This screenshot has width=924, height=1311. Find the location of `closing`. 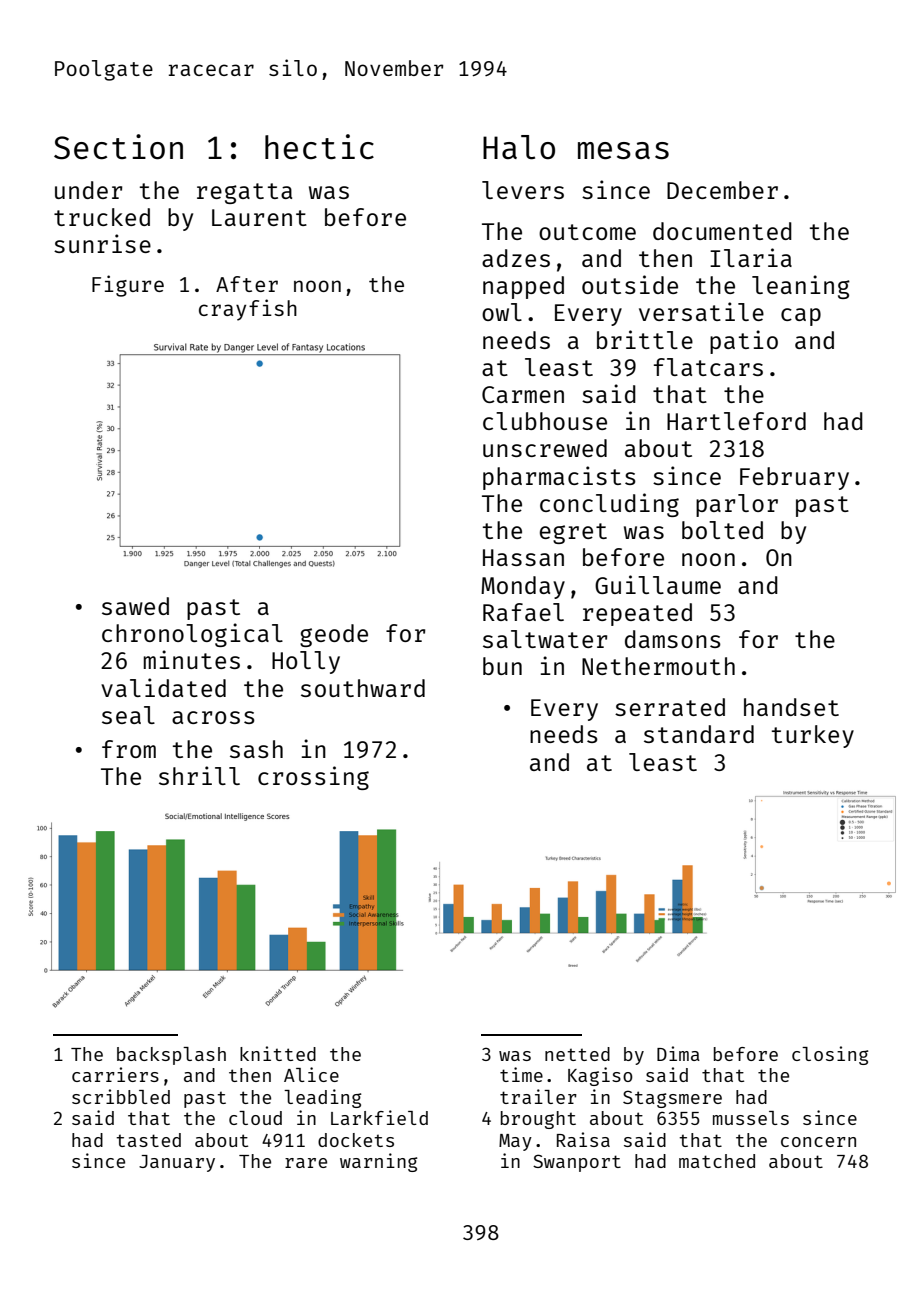

closing is located at coordinates (830, 1055).
